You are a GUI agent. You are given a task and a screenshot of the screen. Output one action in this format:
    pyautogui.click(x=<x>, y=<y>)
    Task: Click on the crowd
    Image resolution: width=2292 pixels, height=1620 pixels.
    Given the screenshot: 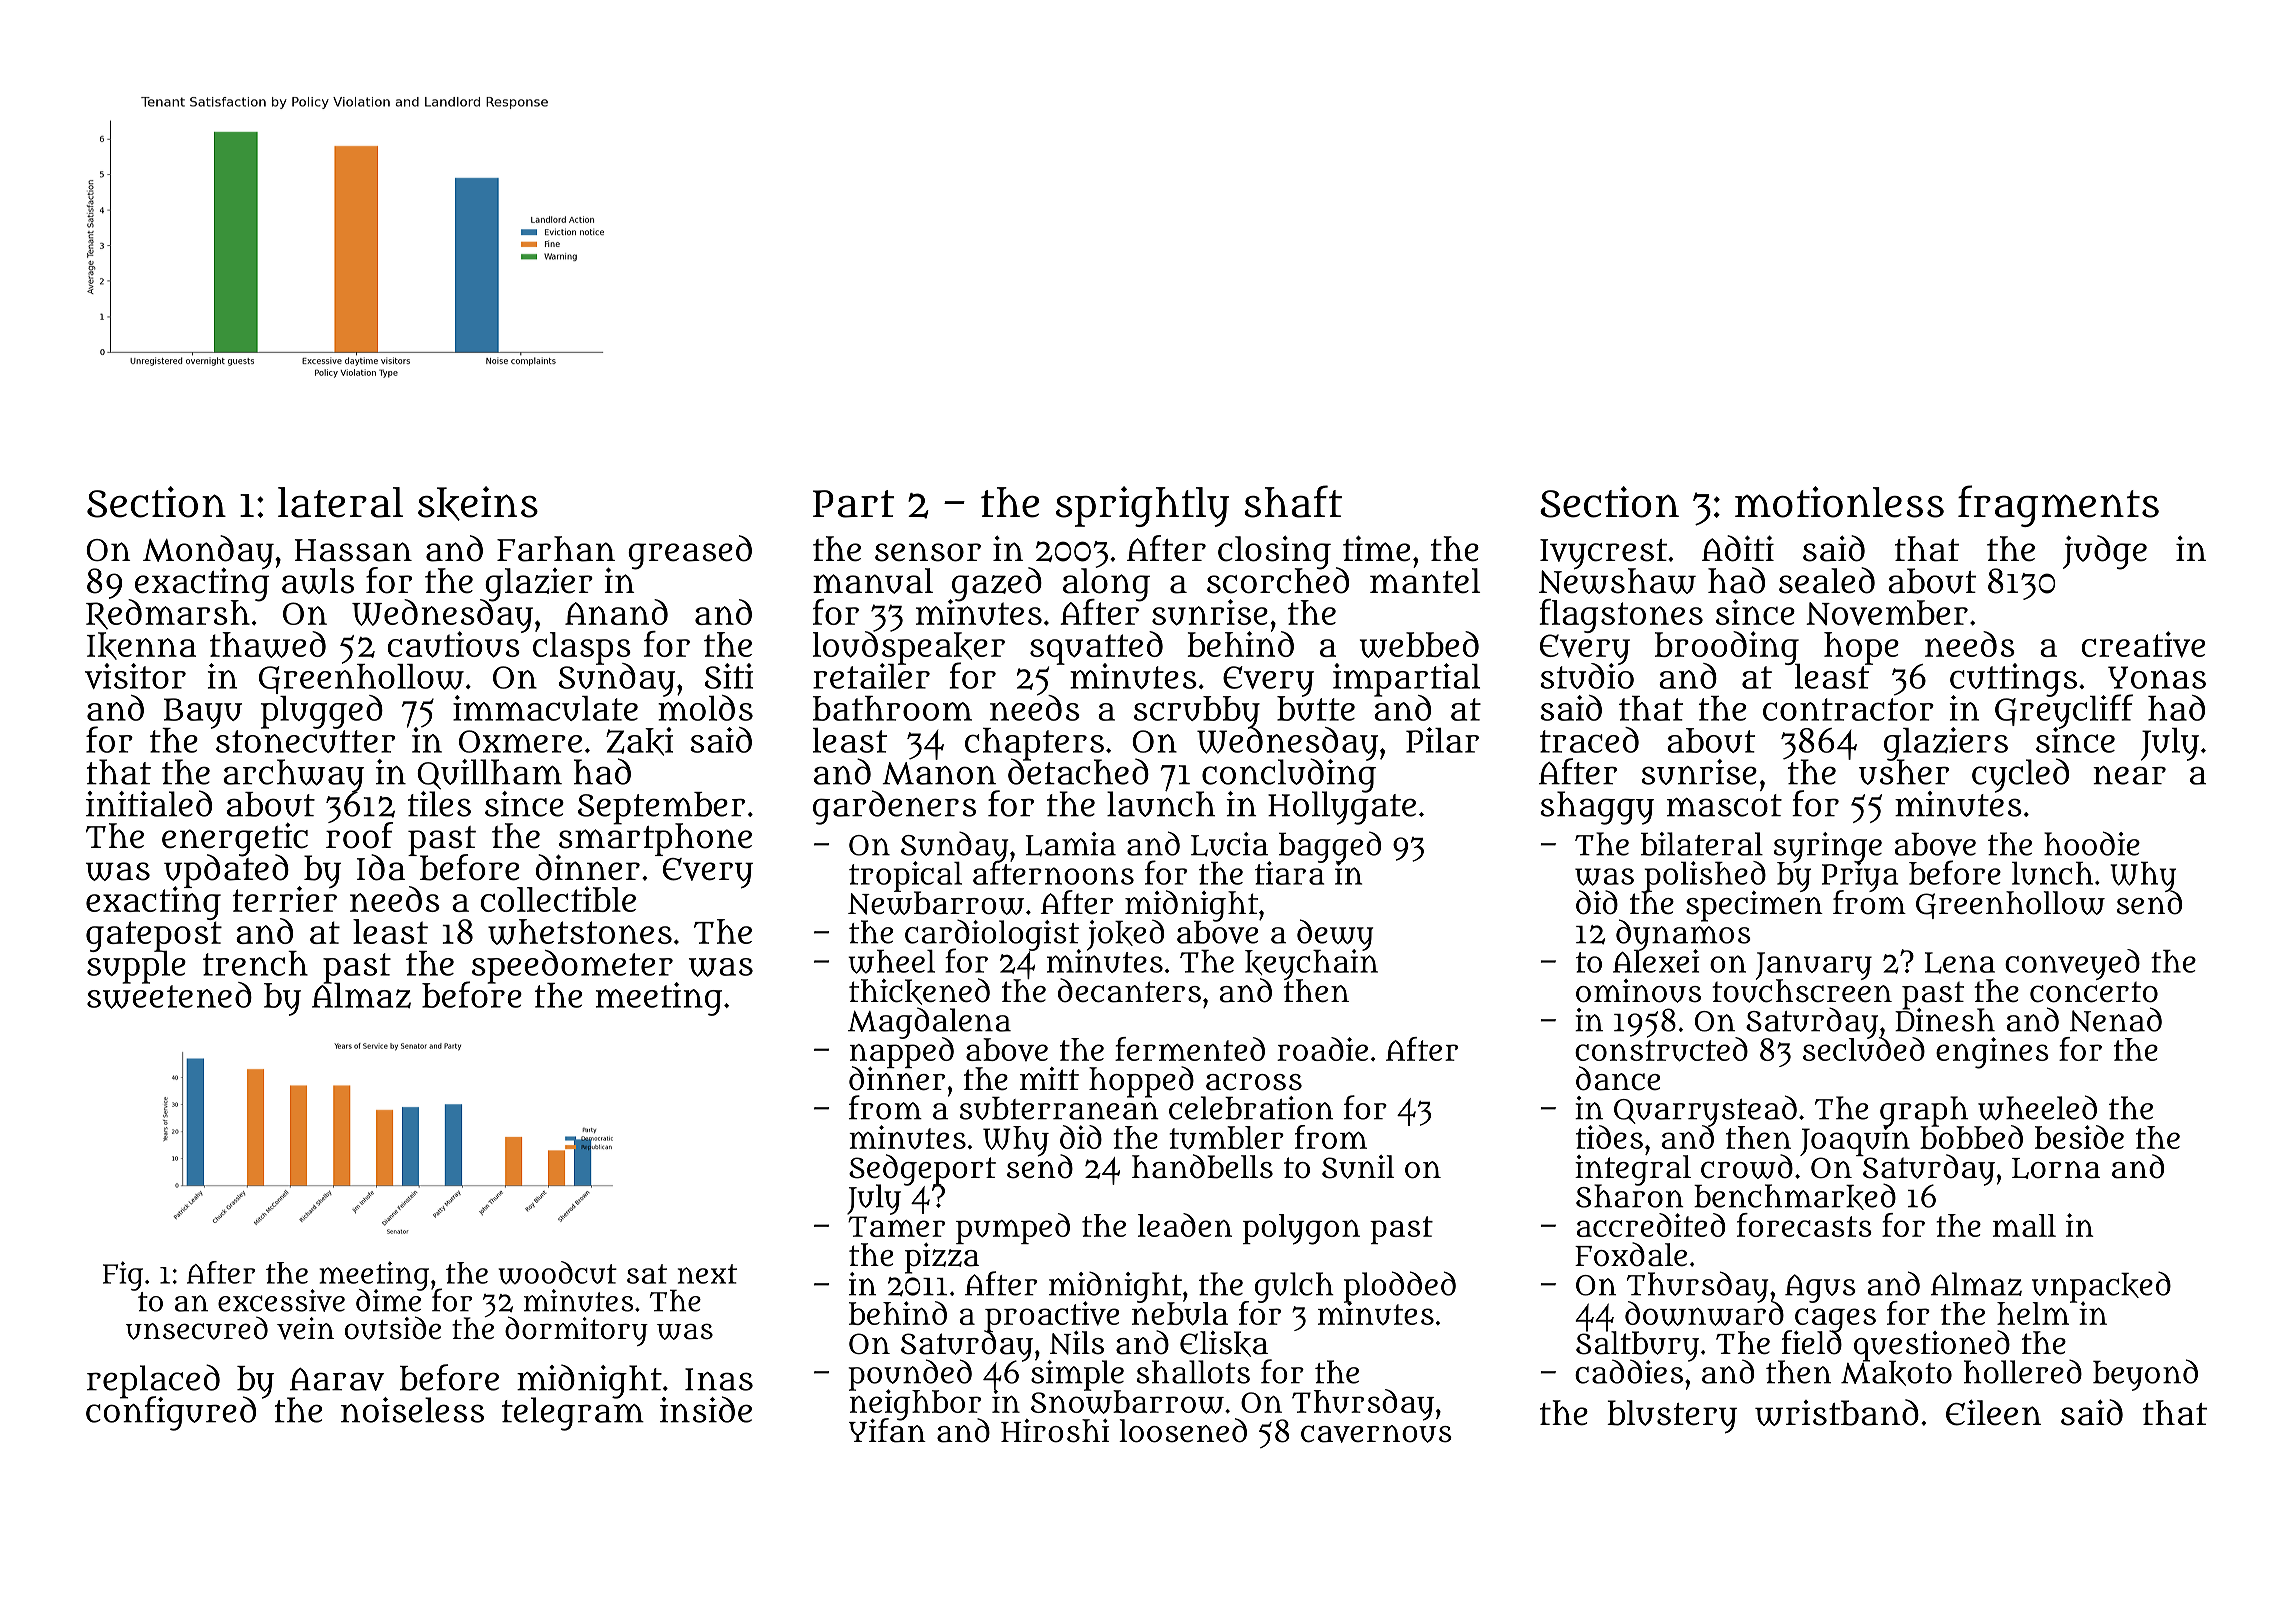 What is the action you would take?
    pyautogui.click(x=1747, y=1166)
